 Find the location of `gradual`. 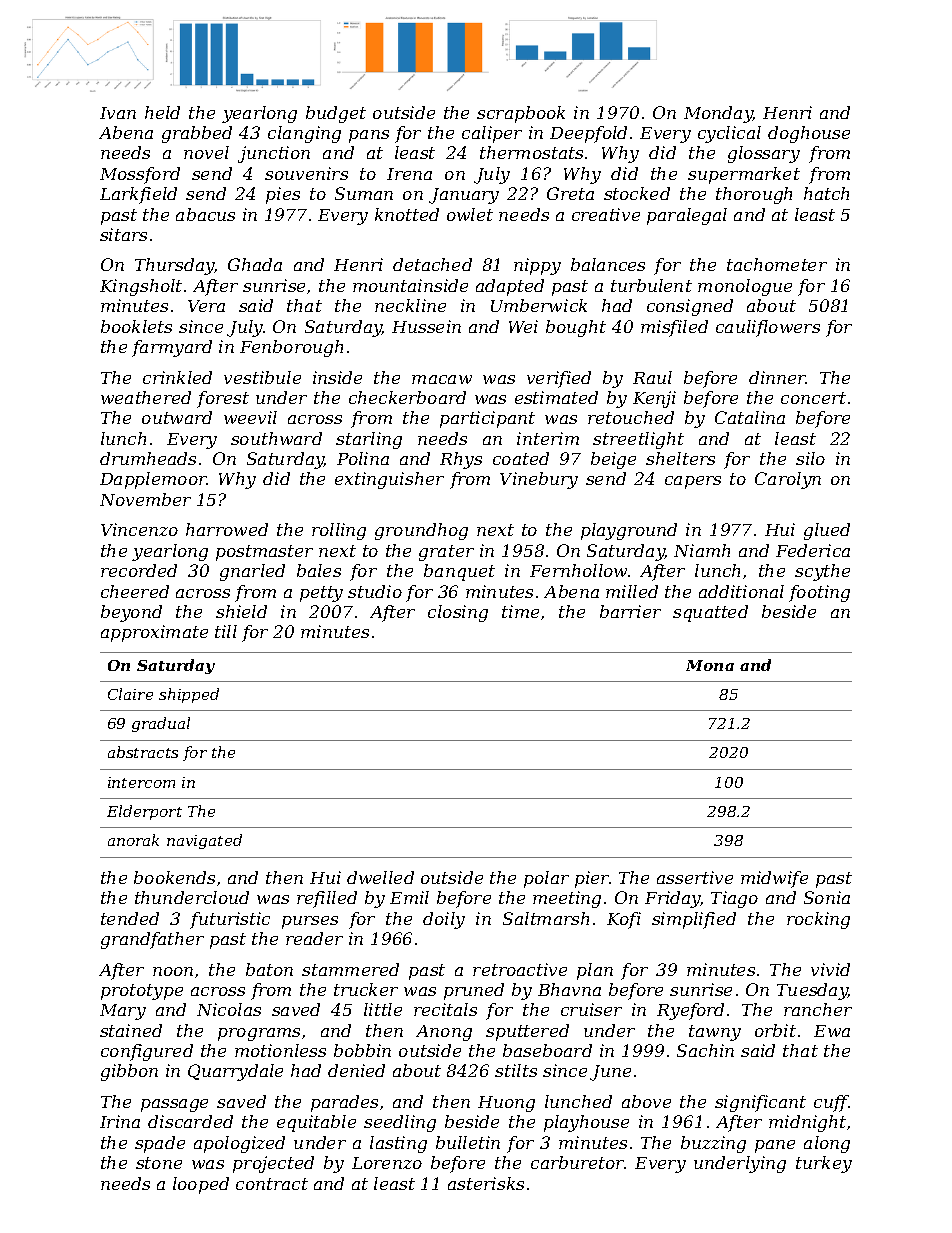

gradual is located at coordinates (161, 724).
